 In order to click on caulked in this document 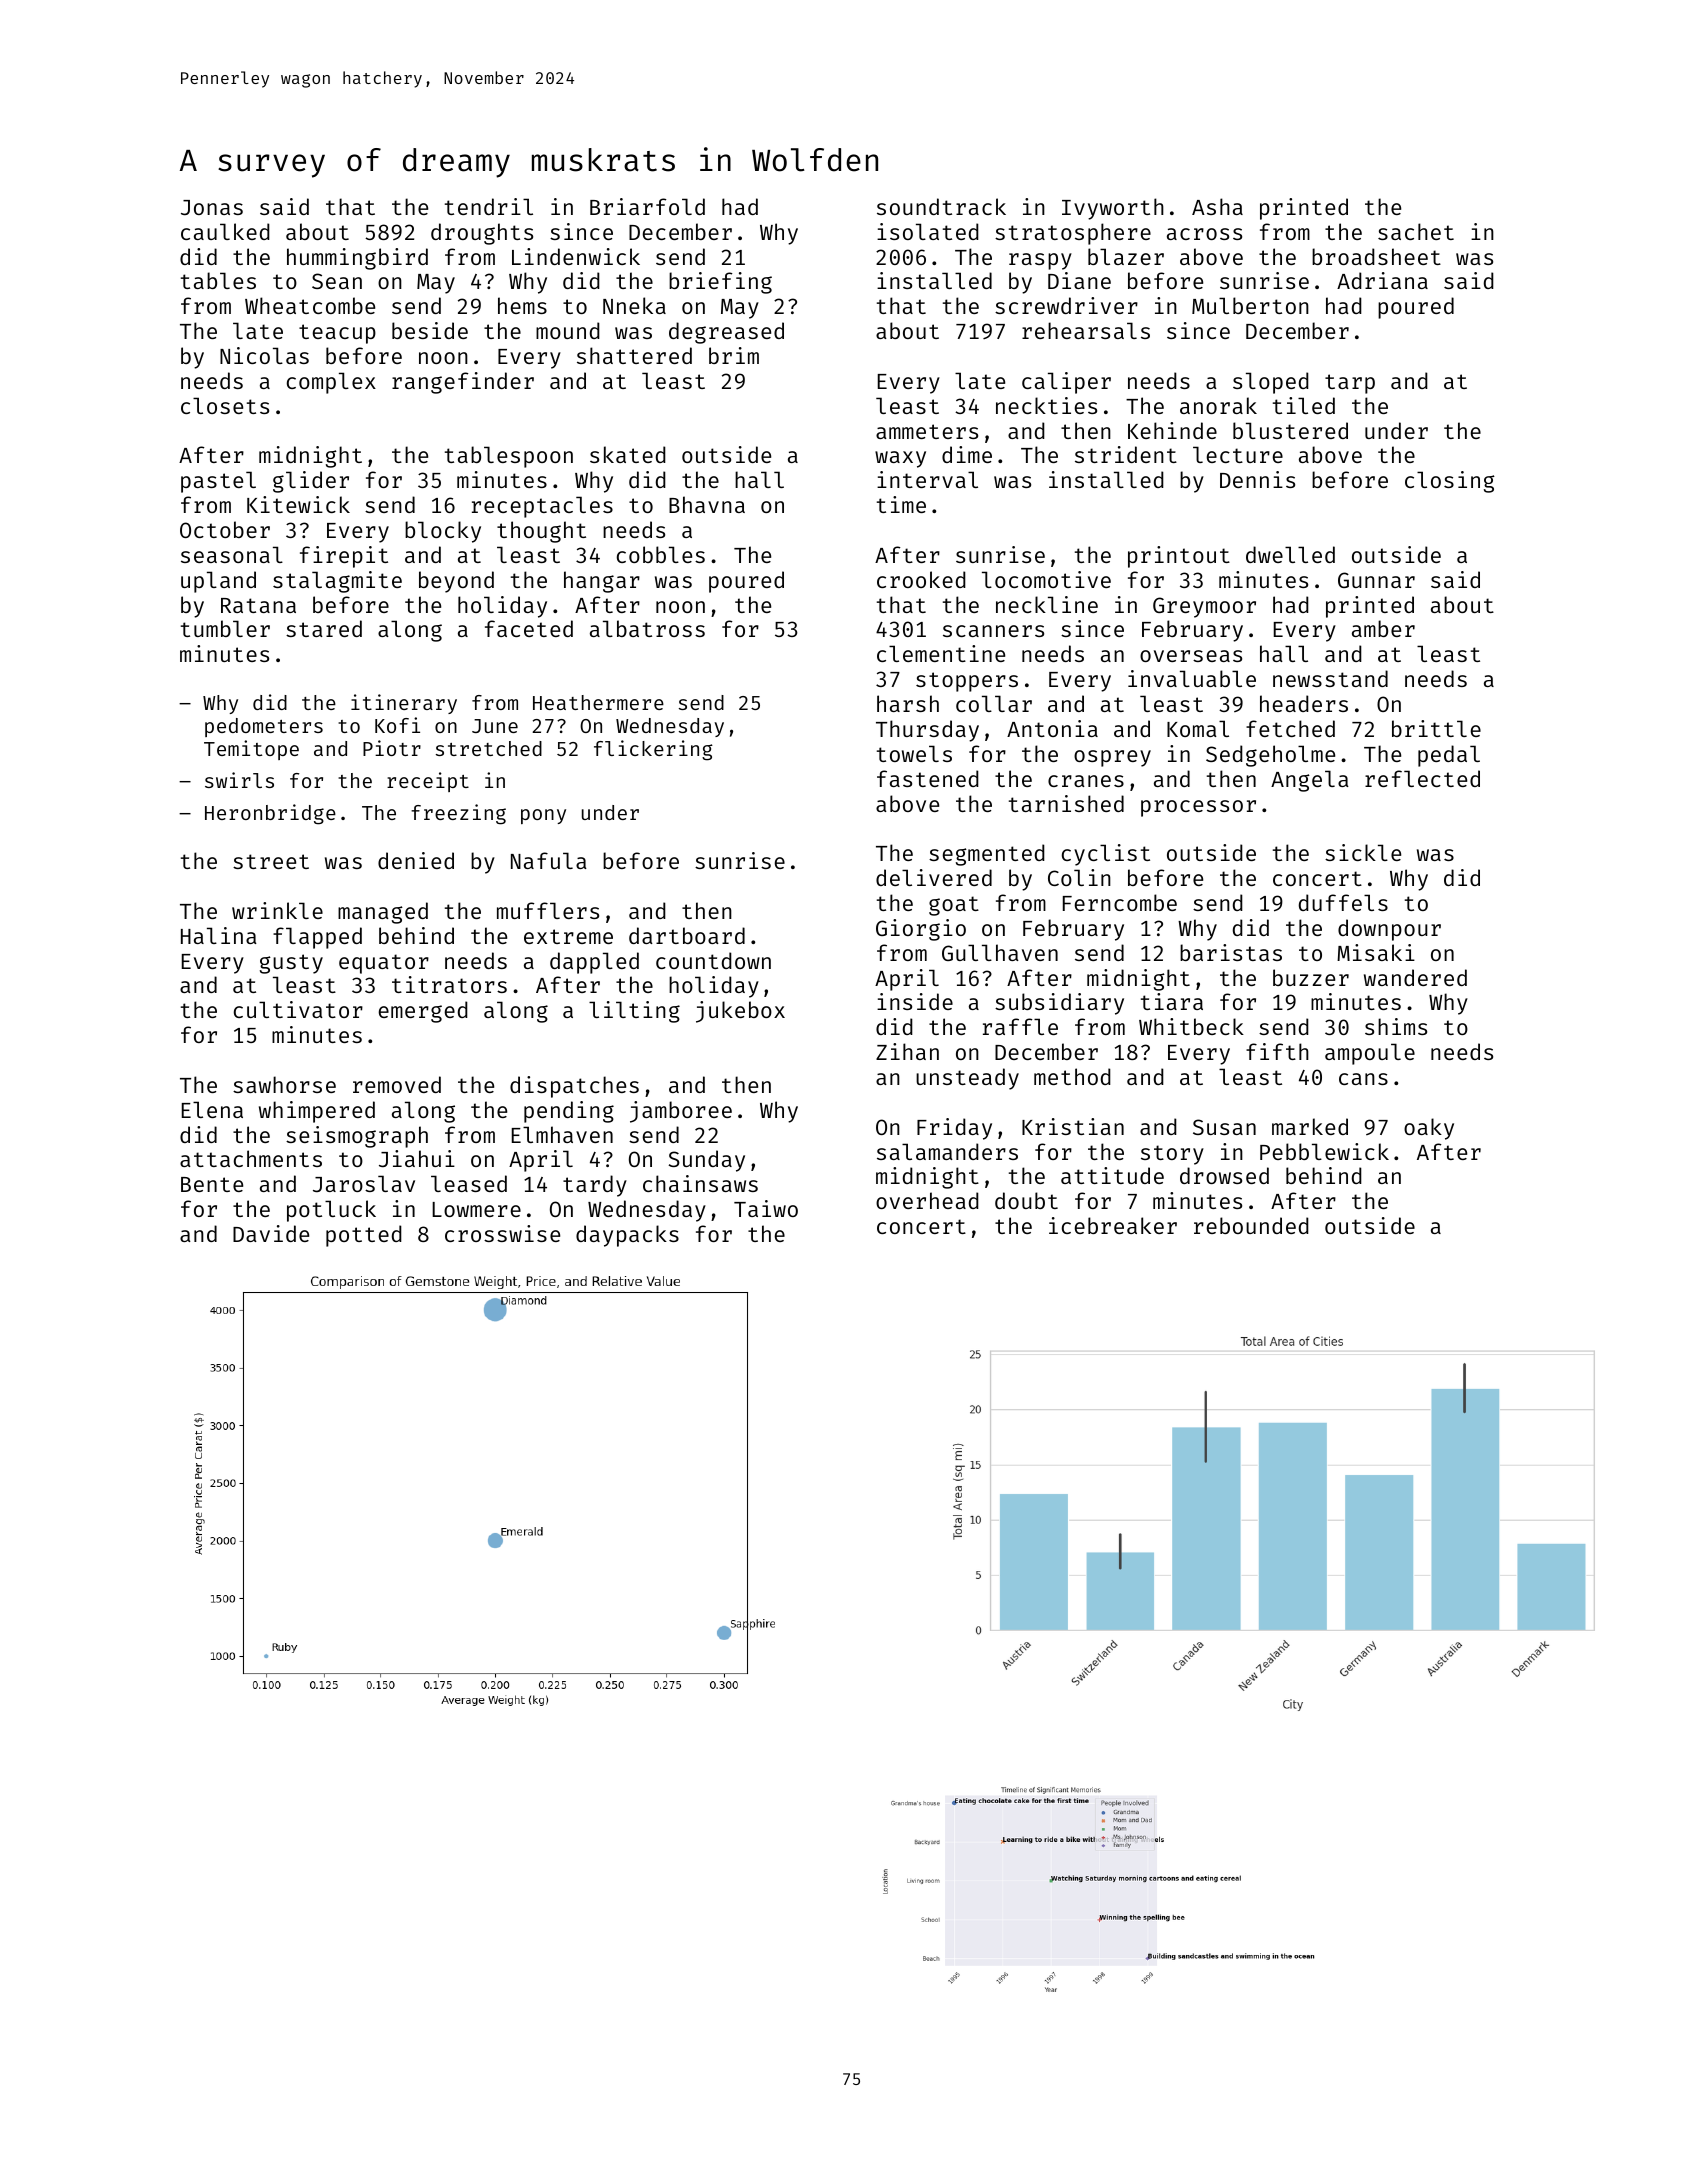, I will do `click(225, 231)`.
